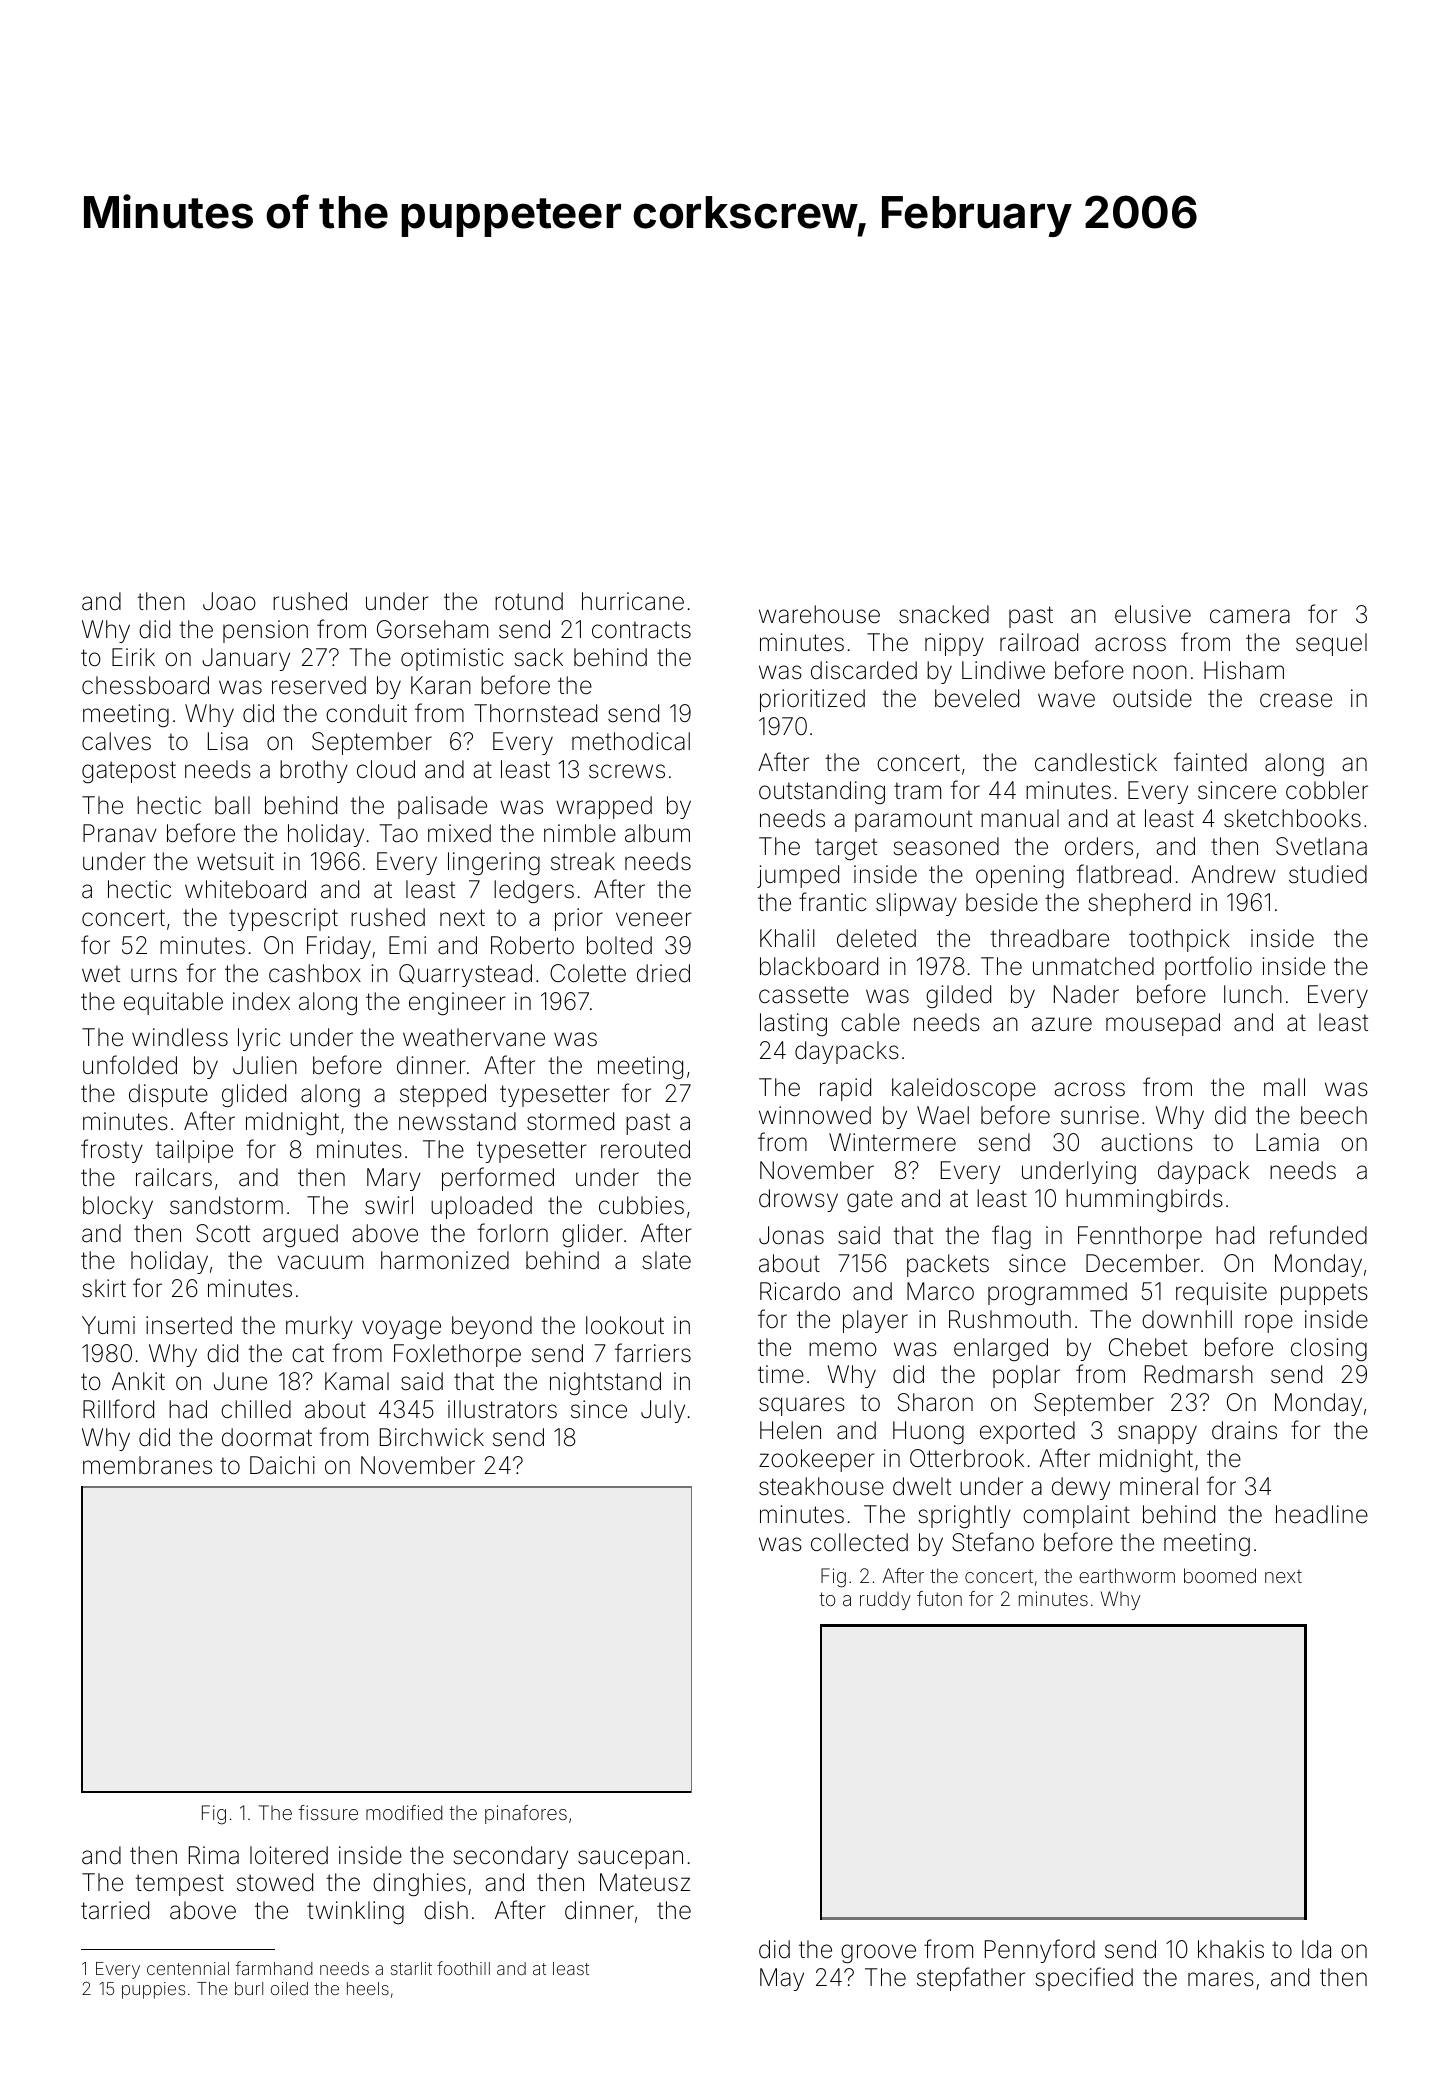 This document has height=2100, width=1450. I want to click on Otterbrook, so click(967, 1458).
